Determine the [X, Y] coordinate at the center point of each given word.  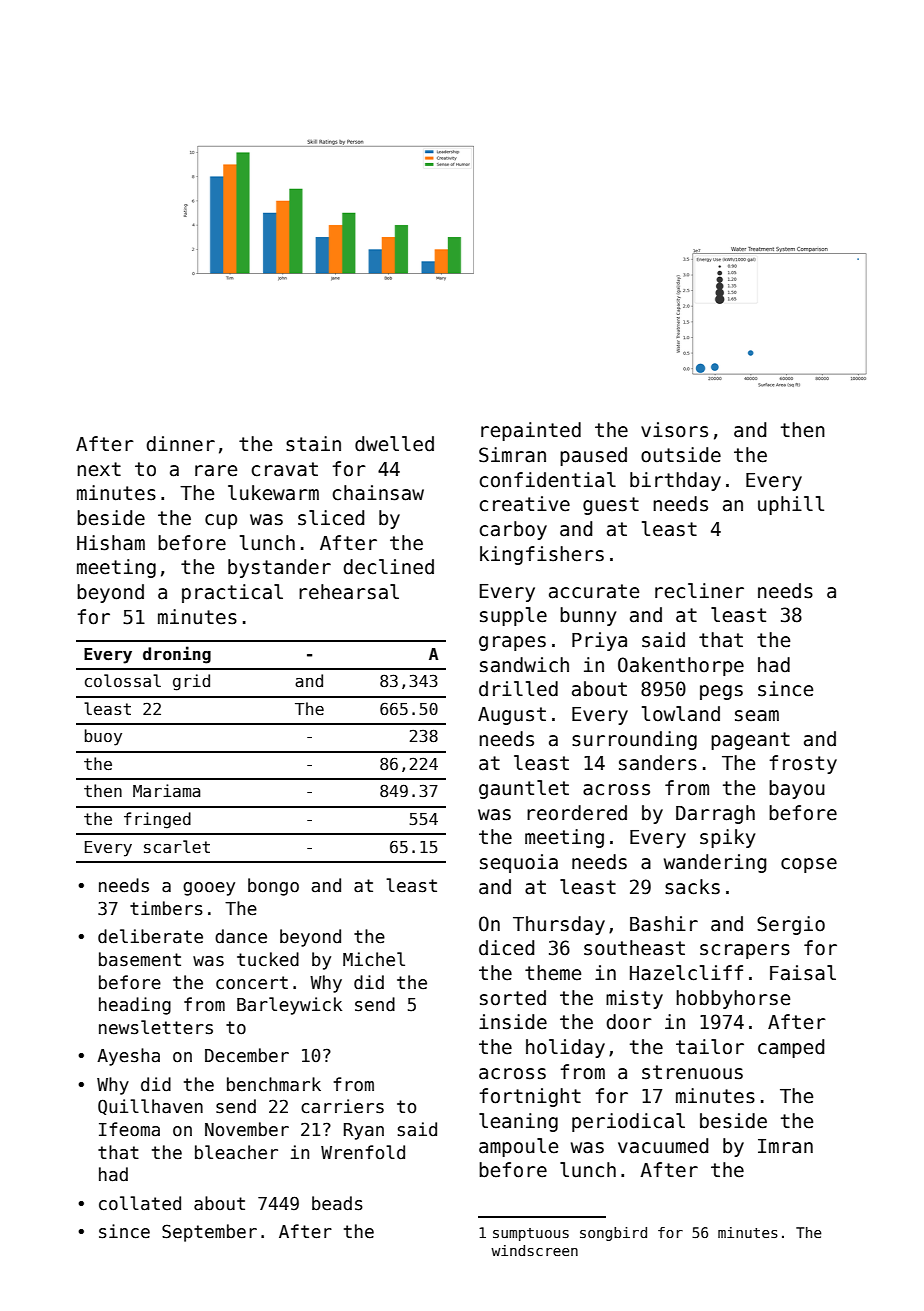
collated [140, 1203]
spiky [727, 838]
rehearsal [349, 592]
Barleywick [289, 1006]
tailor [710, 1047]
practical [232, 593]
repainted [531, 431]
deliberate [150, 936]
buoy [103, 737]
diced [506, 948]
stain [313, 444]
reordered [577, 813]
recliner [699, 591]
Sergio [791, 925]
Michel [374, 959]
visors [674, 430]
